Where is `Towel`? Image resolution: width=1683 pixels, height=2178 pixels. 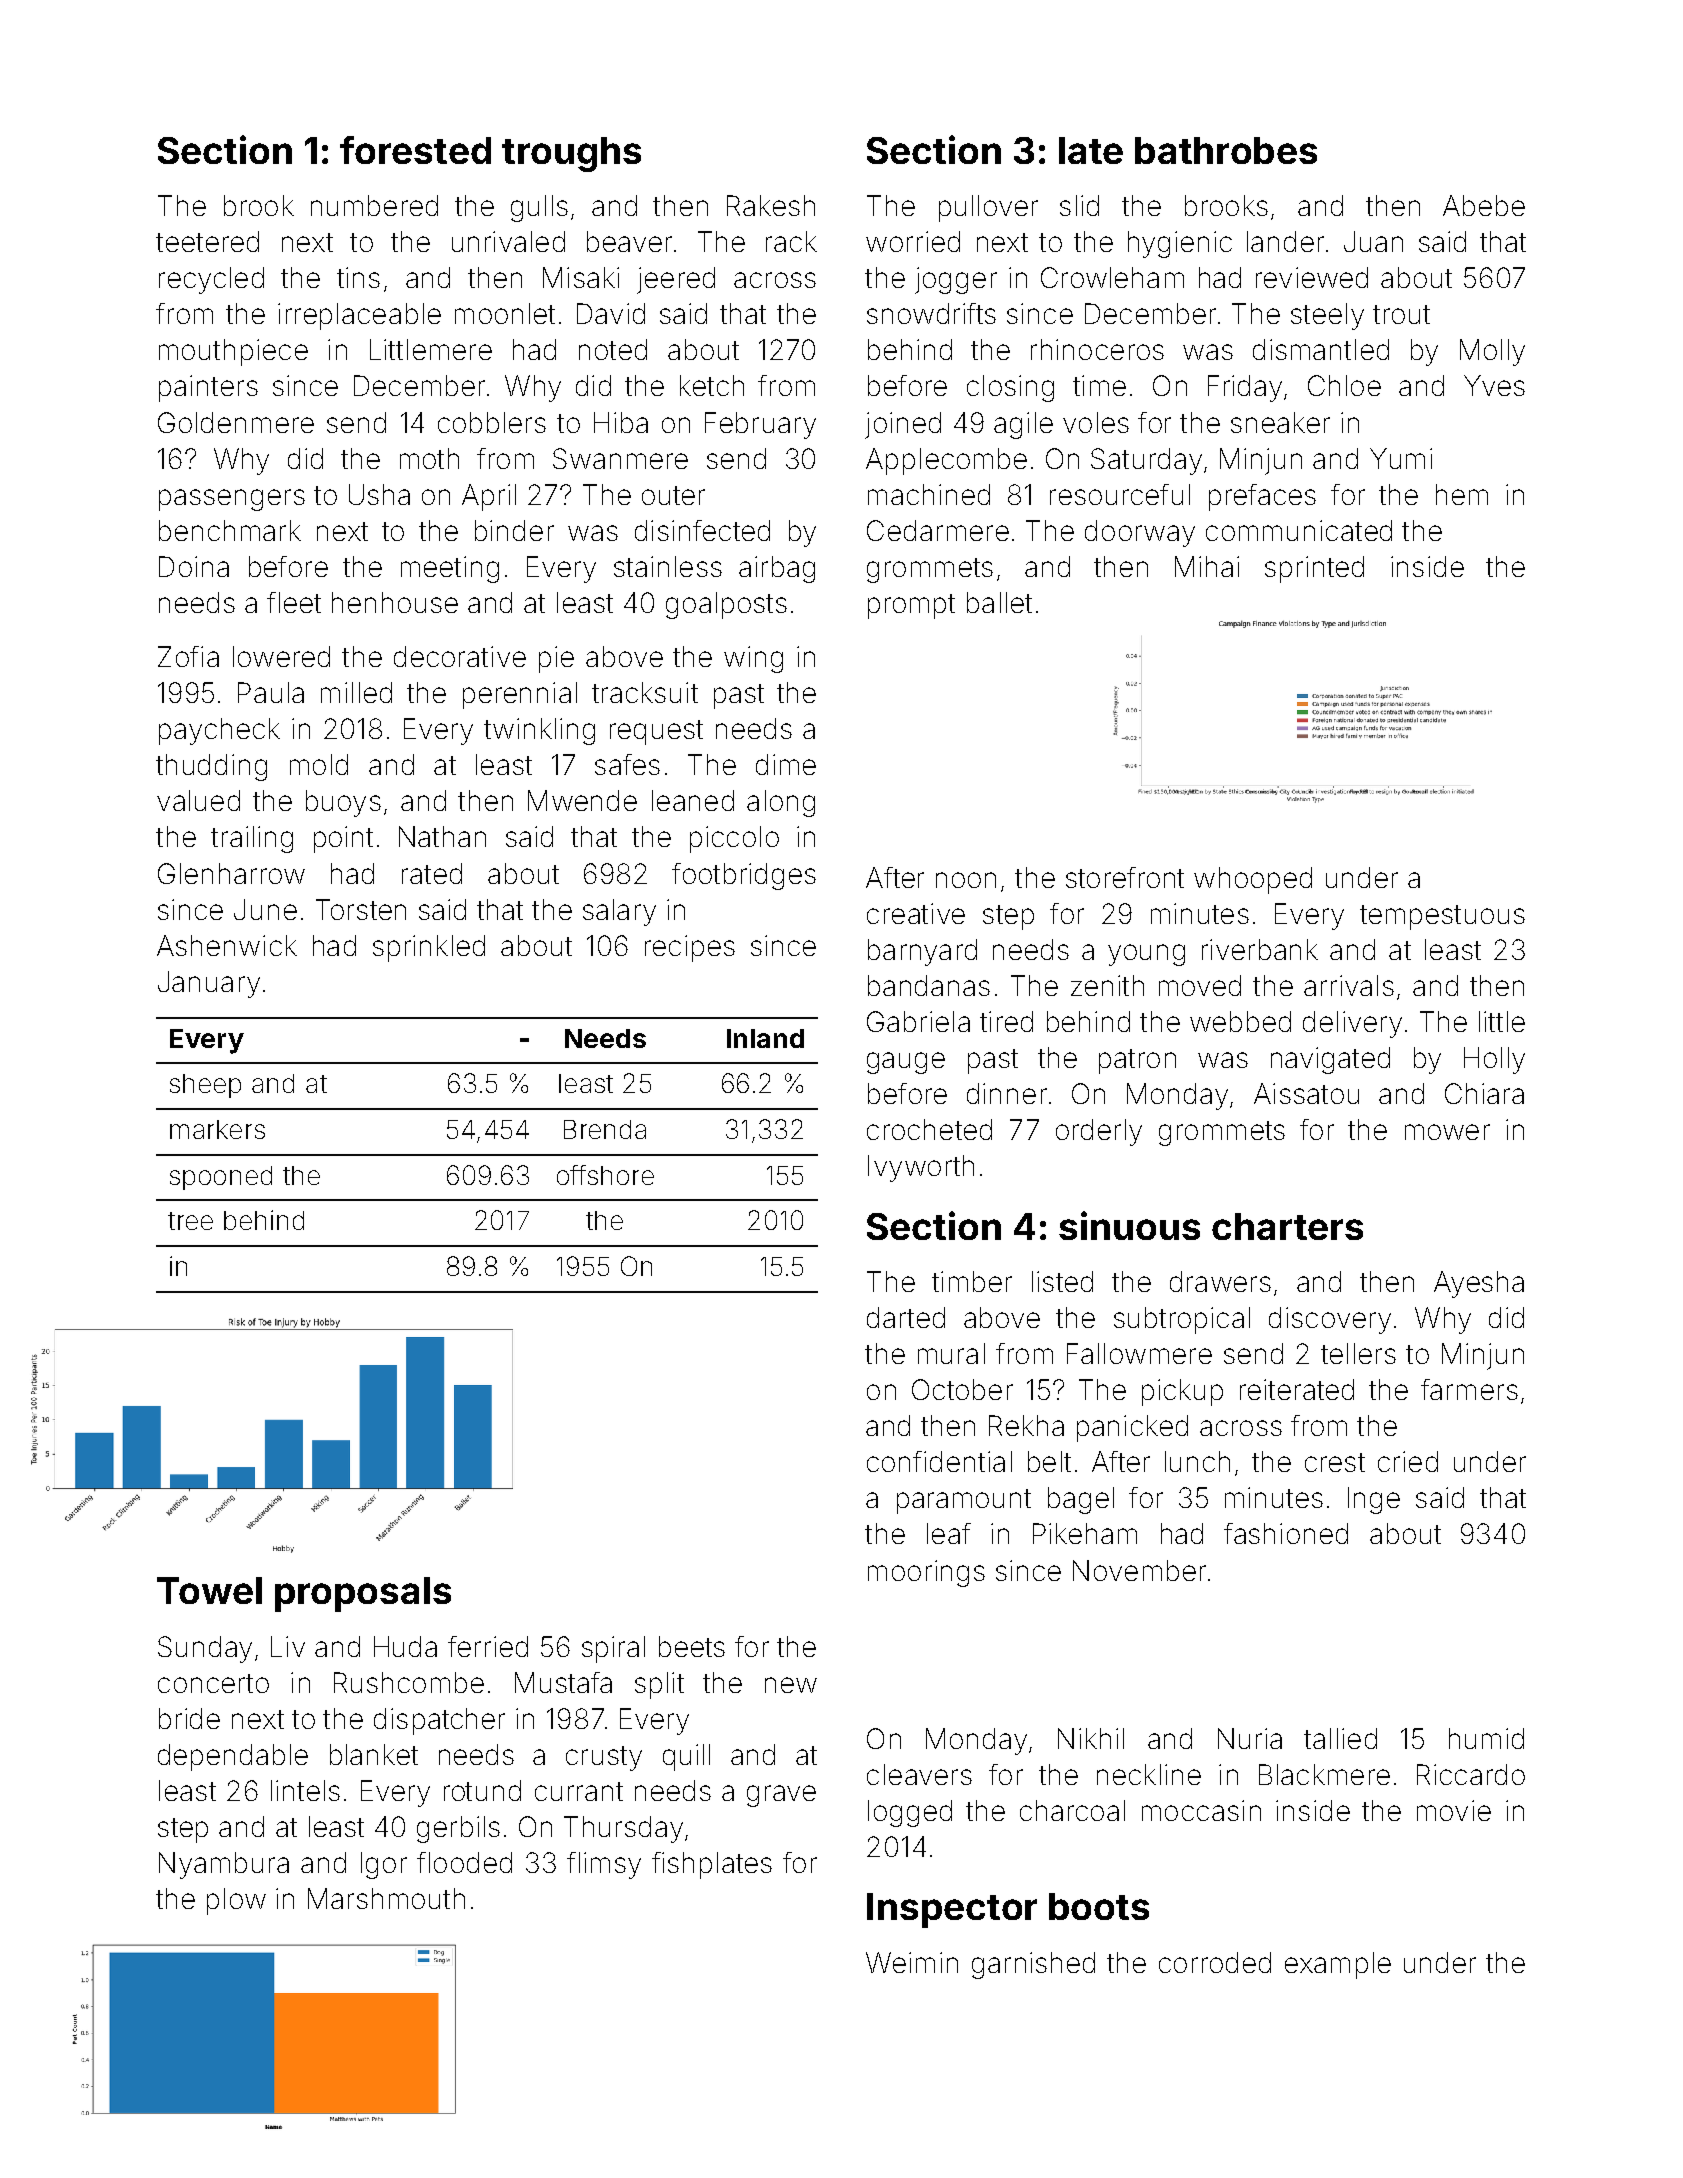
Towel is located at coordinates (209, 1590).
